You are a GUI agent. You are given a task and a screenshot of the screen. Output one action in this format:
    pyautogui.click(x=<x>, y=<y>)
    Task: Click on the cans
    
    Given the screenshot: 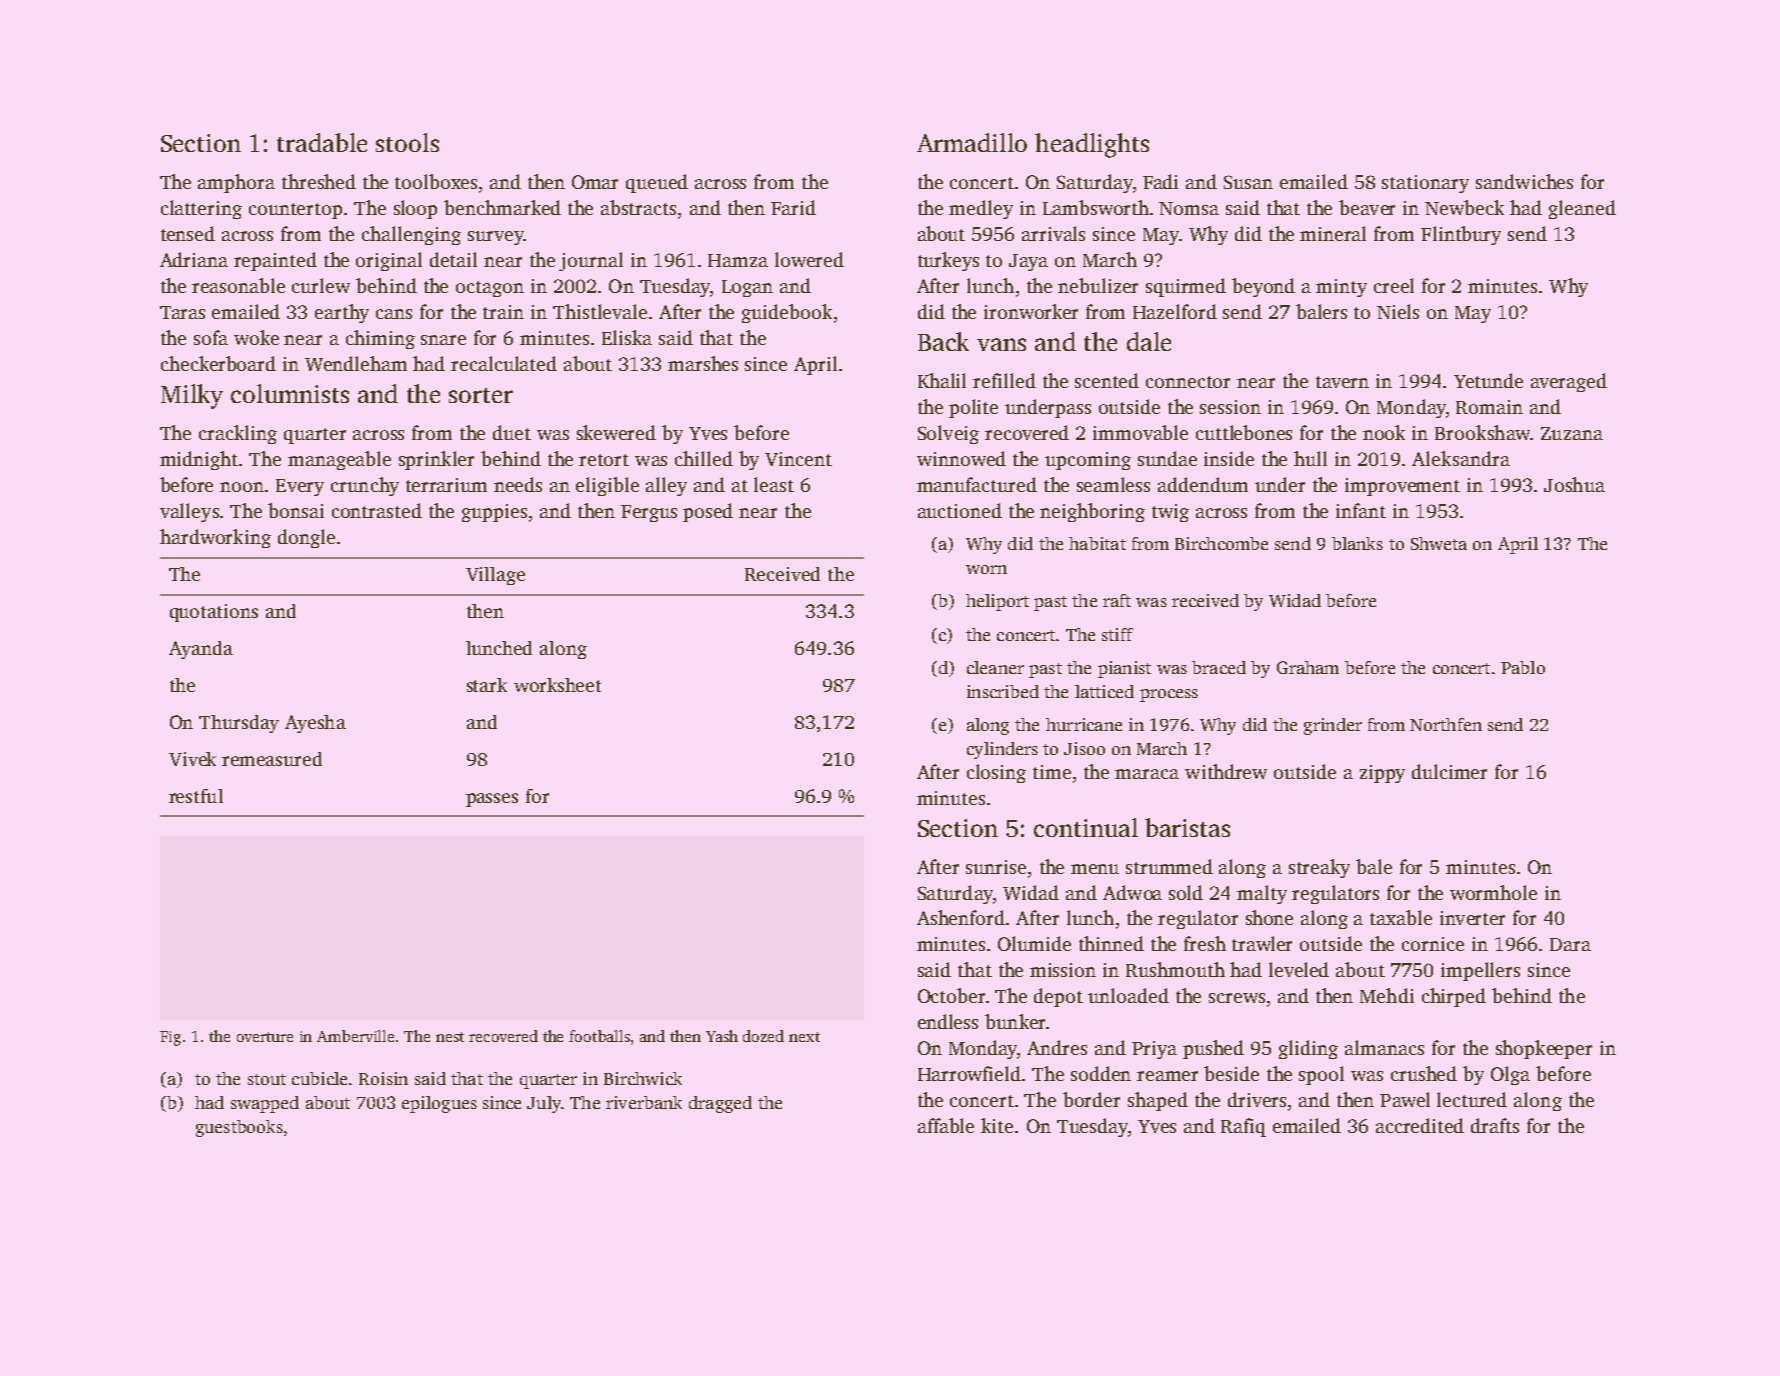 What is the action you would take?
    pyautogui.click(x=394, y=314)
